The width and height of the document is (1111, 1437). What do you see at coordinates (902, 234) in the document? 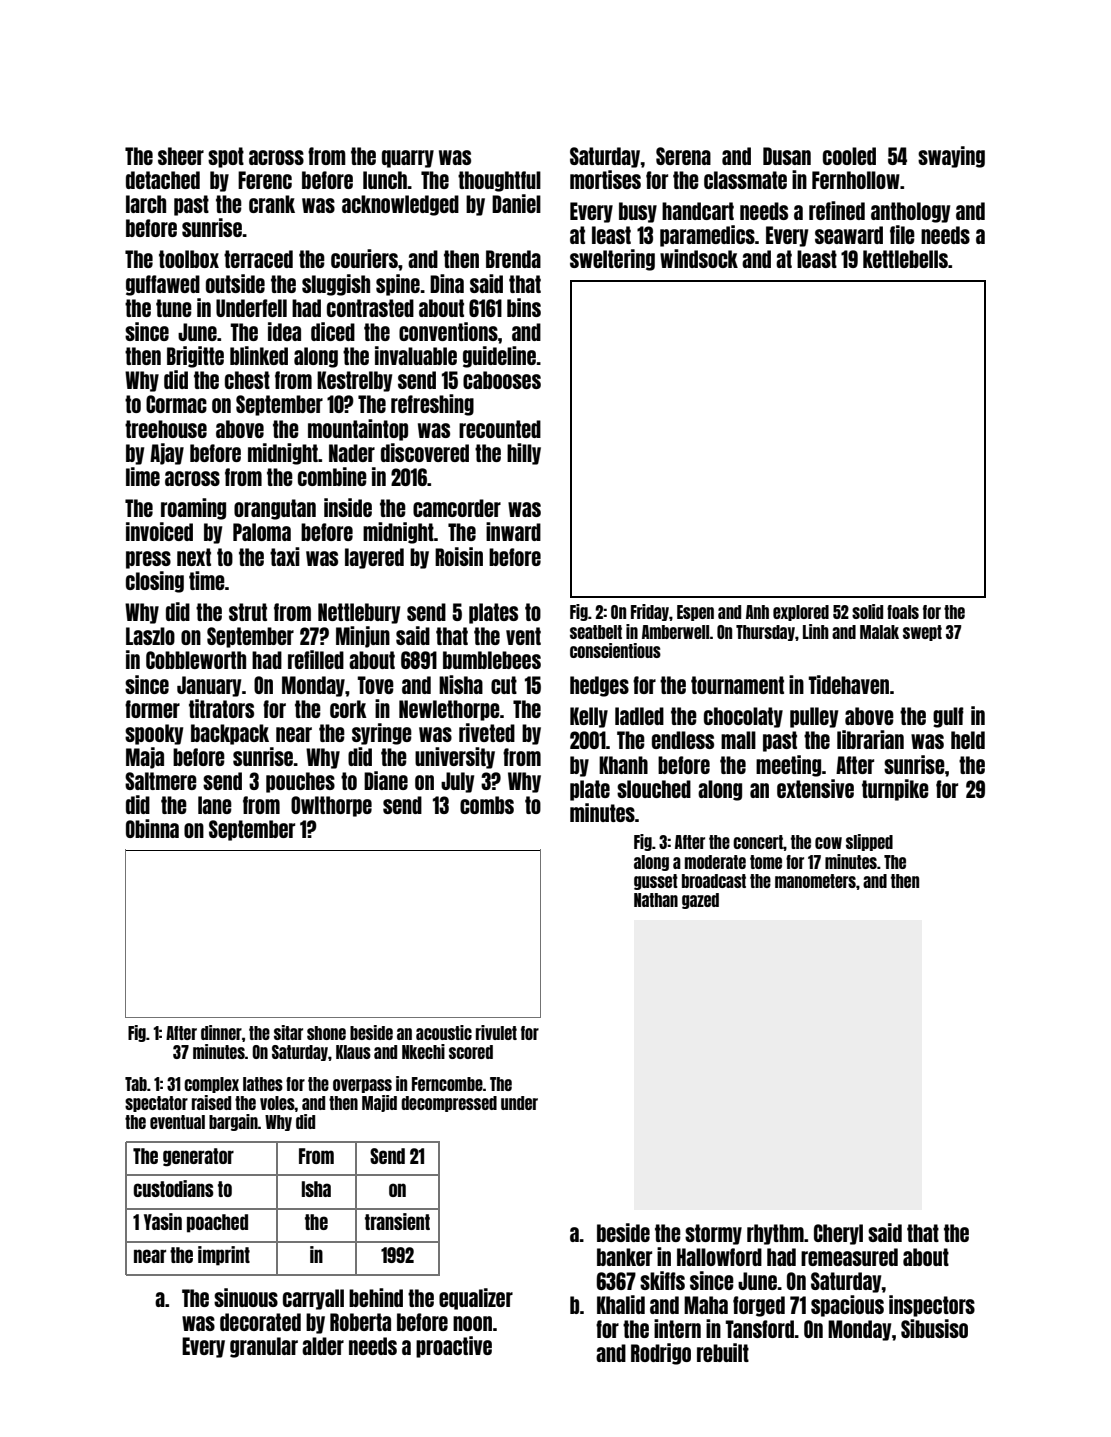
I see `file` at bounding box center [902, 234].
